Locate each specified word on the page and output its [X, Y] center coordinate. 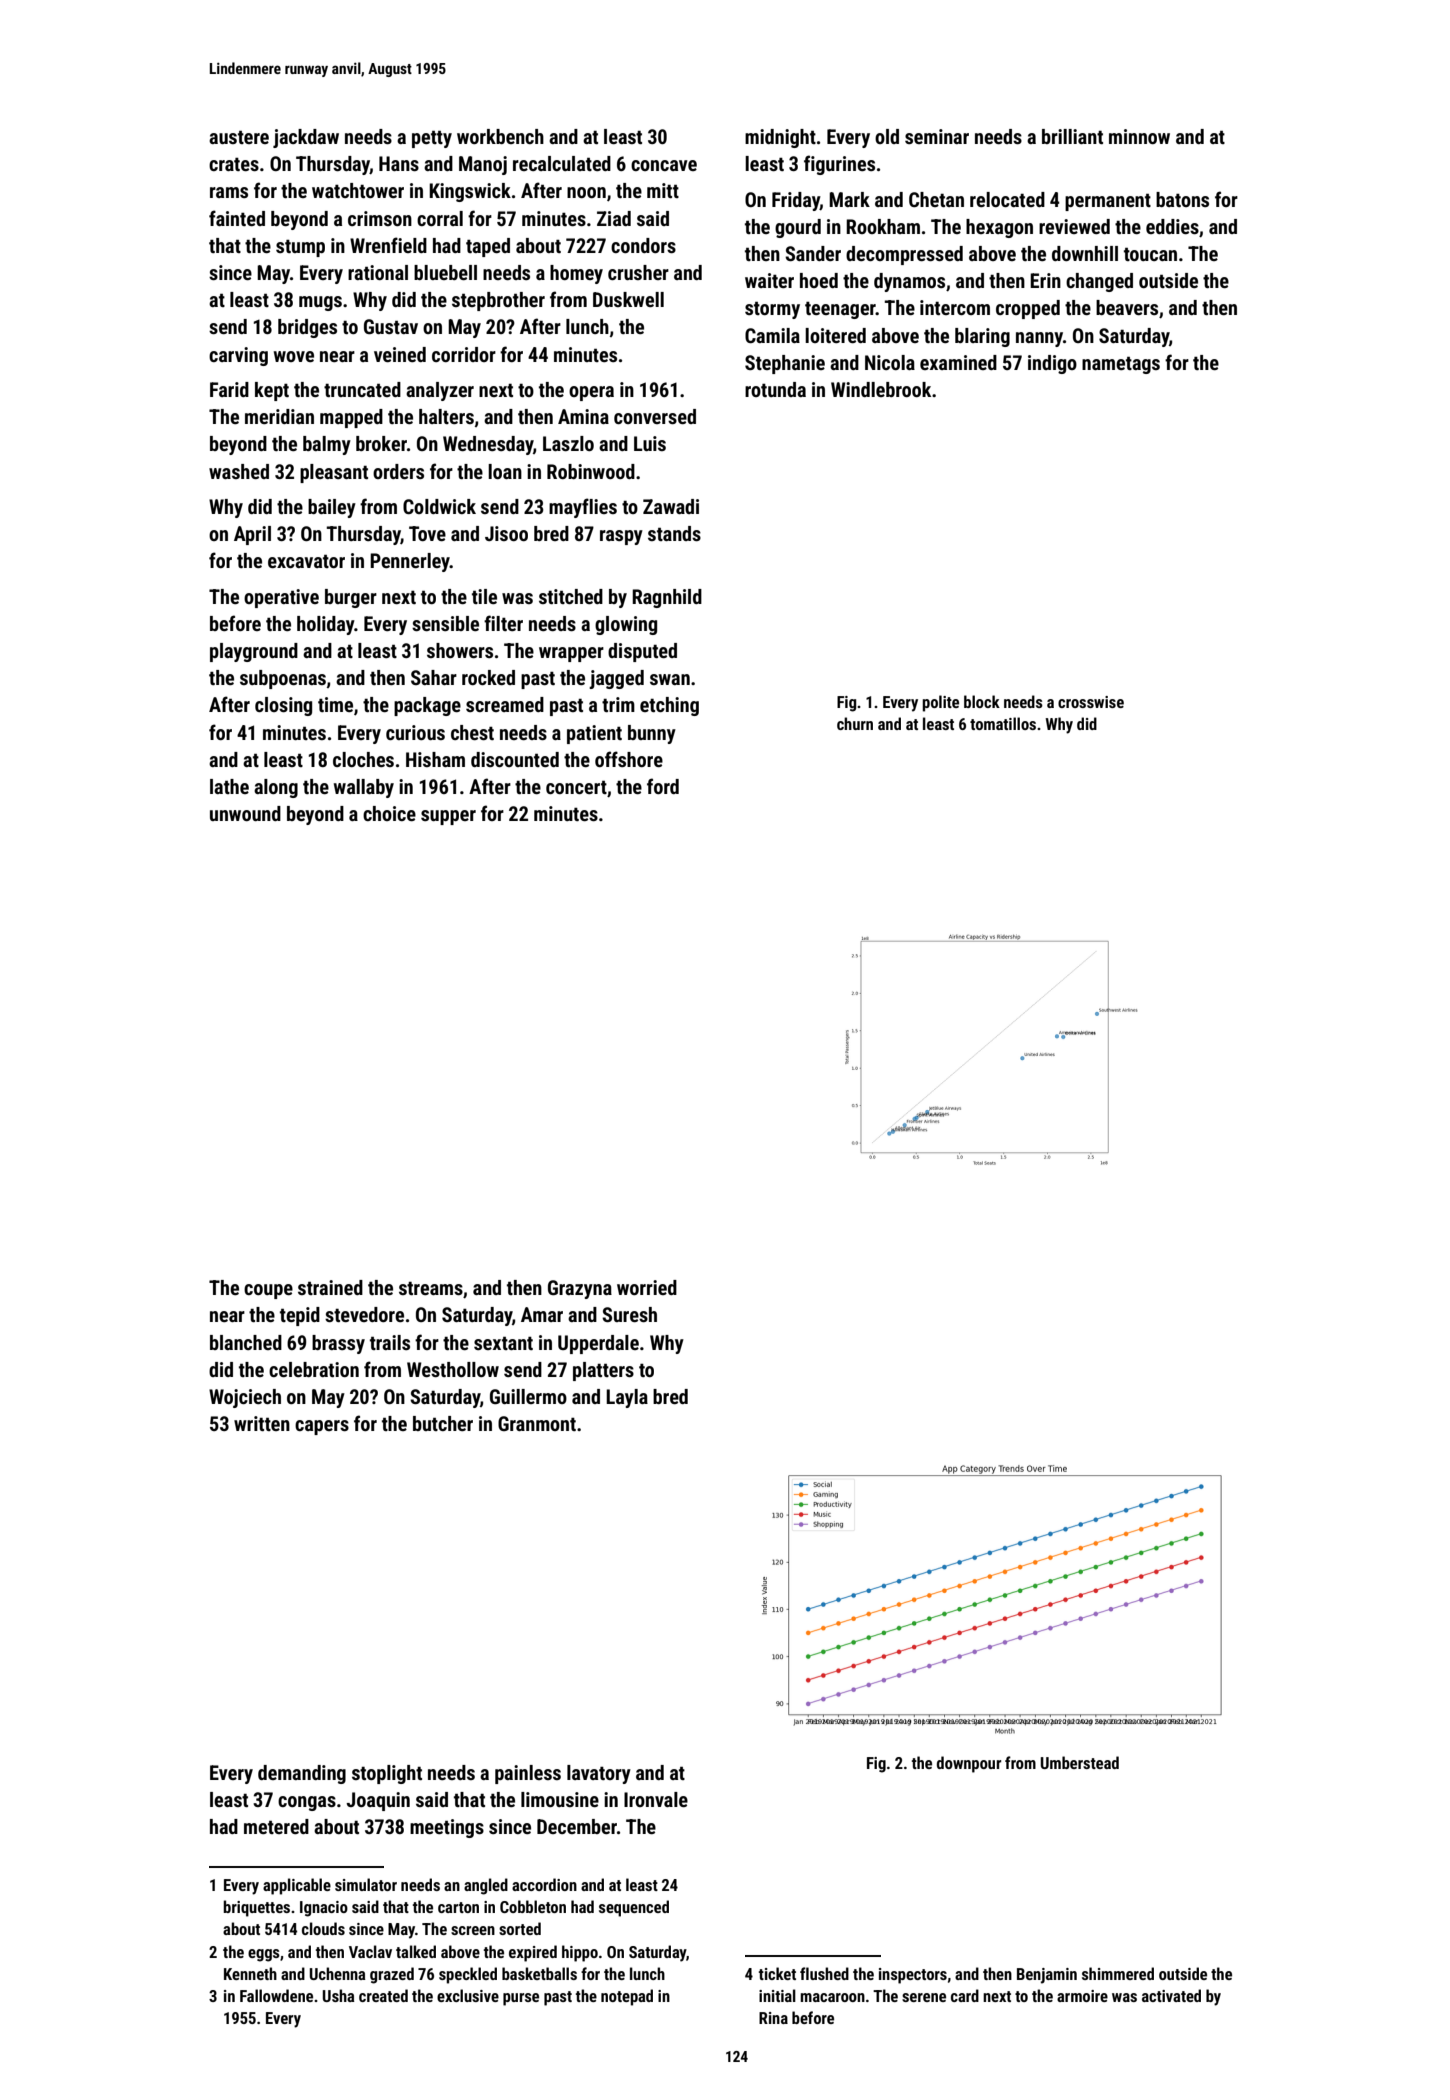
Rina [773, 2018]
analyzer [440, 391]
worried [647, 1287]
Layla [627, 1398]
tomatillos [1003, 723]
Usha [339, 1995]
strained [330, 1287]
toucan [1150, 254]
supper [448, 817]
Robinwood [591, 471]
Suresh [629, 1314]
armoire [1082, 1996]
